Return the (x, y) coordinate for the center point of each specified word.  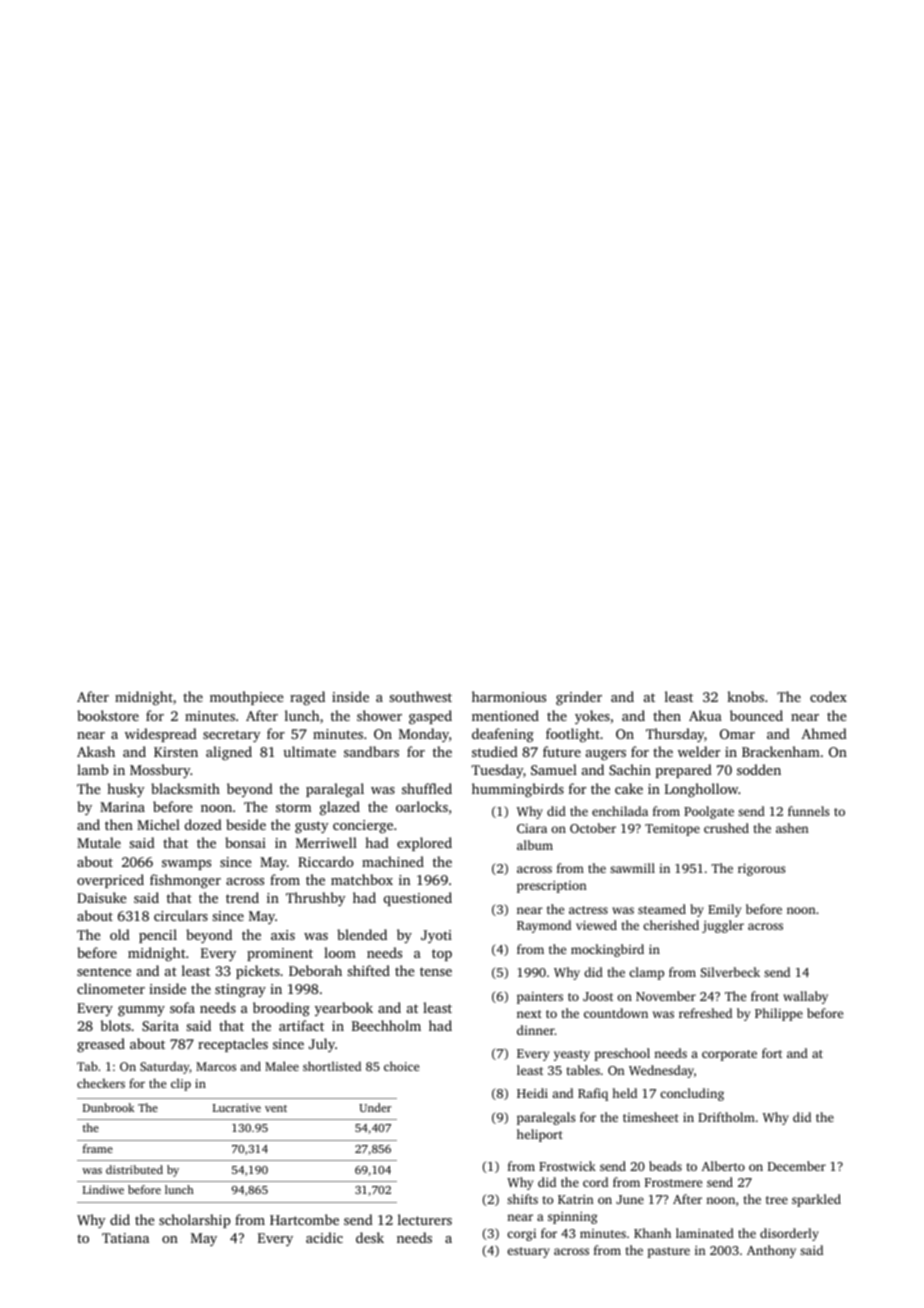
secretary (232, 736)
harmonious (509, 696)
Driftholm (726, 1117)
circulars (181, 915)
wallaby (805, 997)
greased (101, 1045)
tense (436, 971)
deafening (503, 735)
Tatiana (125, 1238)
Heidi (532, 1093)
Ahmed (824, 733)
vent (276, 1108)
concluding (692, 1094)
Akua (705, 715)
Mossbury (160, 771)
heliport (540, 1135)
